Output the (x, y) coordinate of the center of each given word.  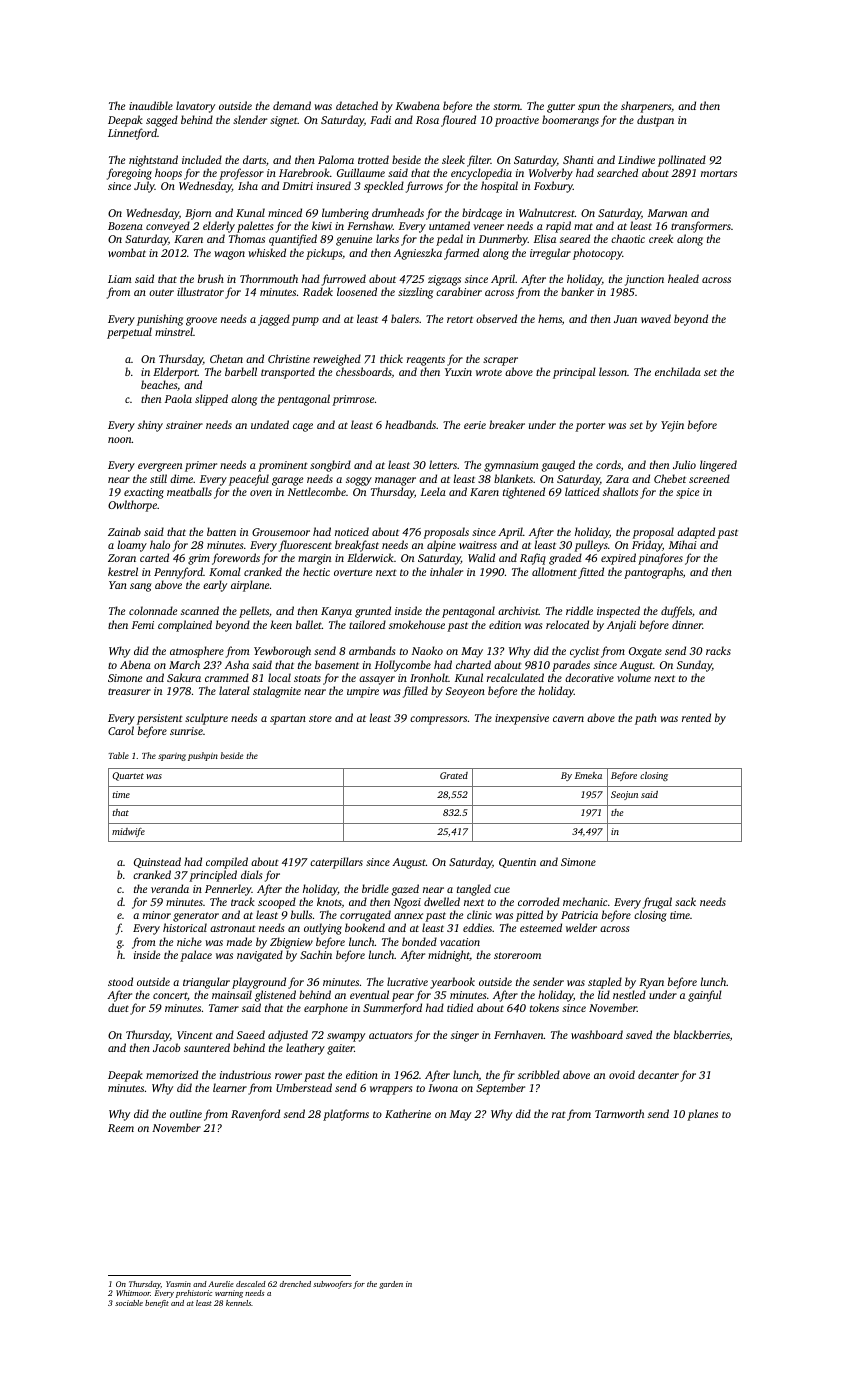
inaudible (151, 105)
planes (702, 1115)
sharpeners (646, 107)
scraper (500, 361)
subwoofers (332, 1285)
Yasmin (178, 1284)
